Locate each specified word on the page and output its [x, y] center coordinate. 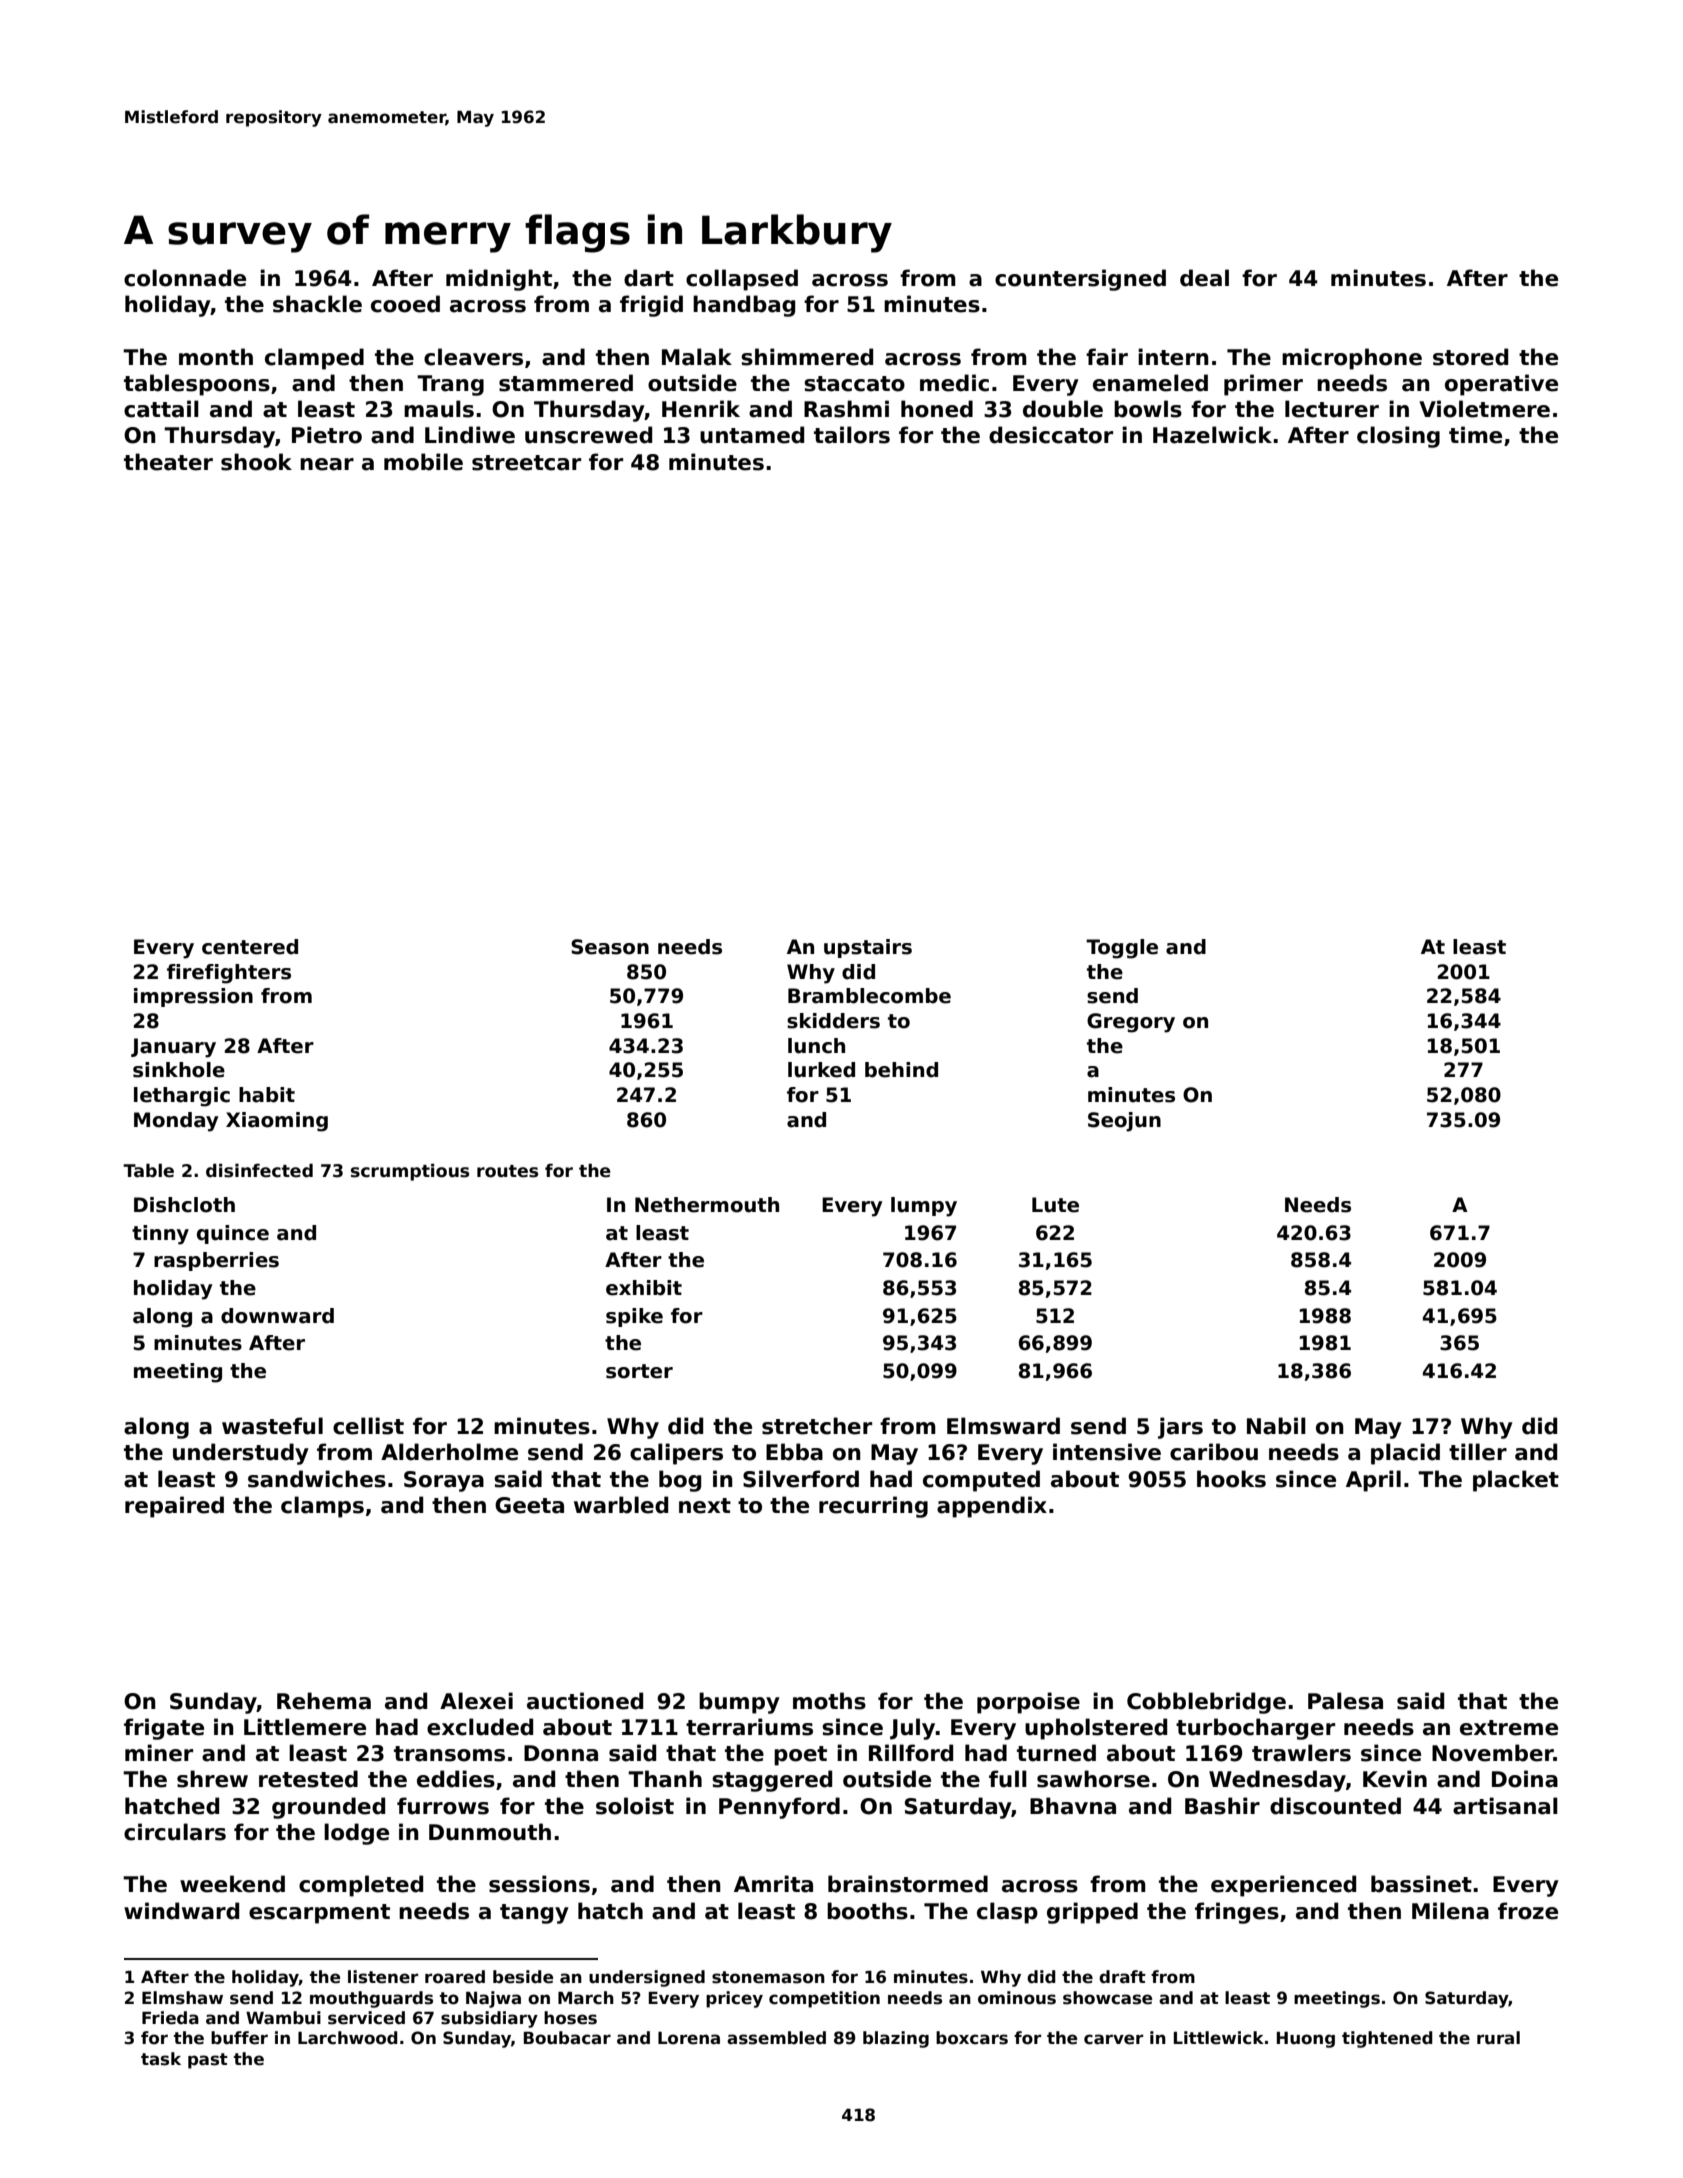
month [216, 357]
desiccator [1051, 435]
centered [250, 947]
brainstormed [908, 1884]
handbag [744, 306]
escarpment [319, 1914]
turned [1056, 1753]
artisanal [1505, 1806]
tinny [160, 1235]
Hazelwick [1212, 435]
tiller [1478, 1452]
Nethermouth [707, 1205]
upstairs [868, 948]
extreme [1509, 1728]
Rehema [324, 1701]
